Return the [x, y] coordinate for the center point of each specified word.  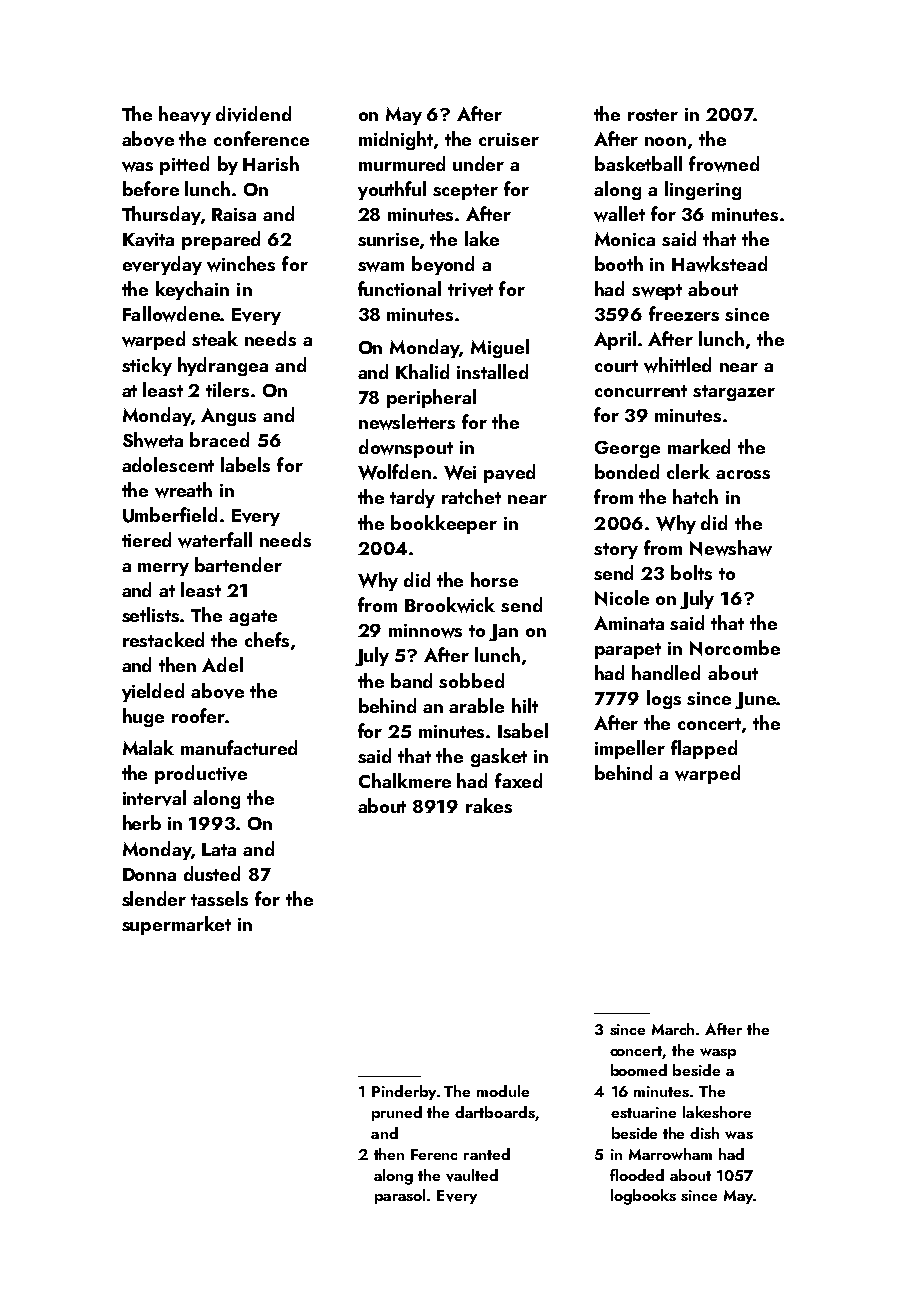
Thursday [161, 215]
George [627, 449]
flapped [704, 749]
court [616, 366]
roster [653, 115]
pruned [397, 1113]
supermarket [176, 925]
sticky [147, 366]
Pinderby [404, 1092]
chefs [267, 639]
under [478, 163]
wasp [718, 1053]
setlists [150, 614]
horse [494, 579]
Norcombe [735, 648]
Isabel [523, 730]
